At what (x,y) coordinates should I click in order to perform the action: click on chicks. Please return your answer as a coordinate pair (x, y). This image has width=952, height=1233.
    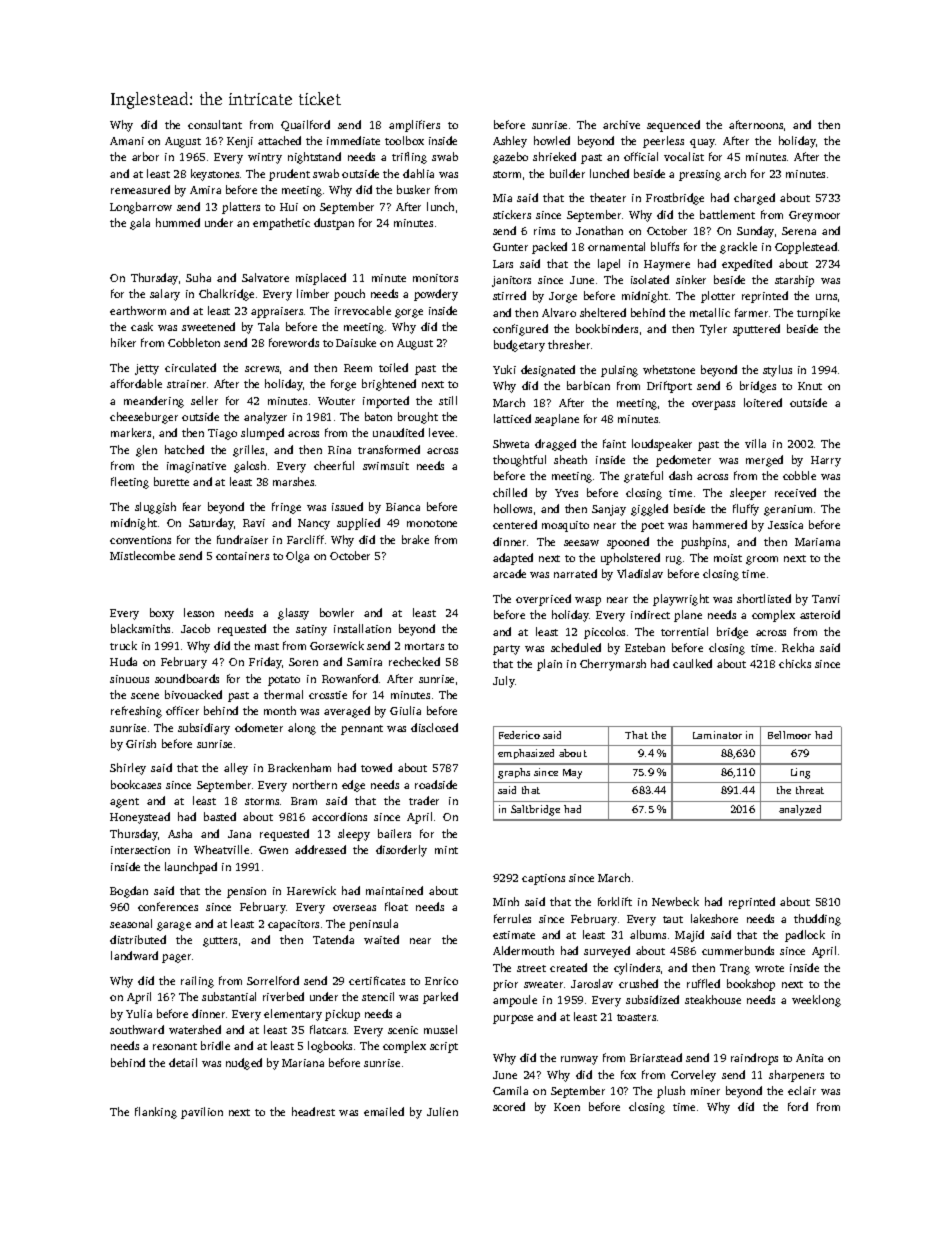
    Looking at the image, I should click on (795, 663).
